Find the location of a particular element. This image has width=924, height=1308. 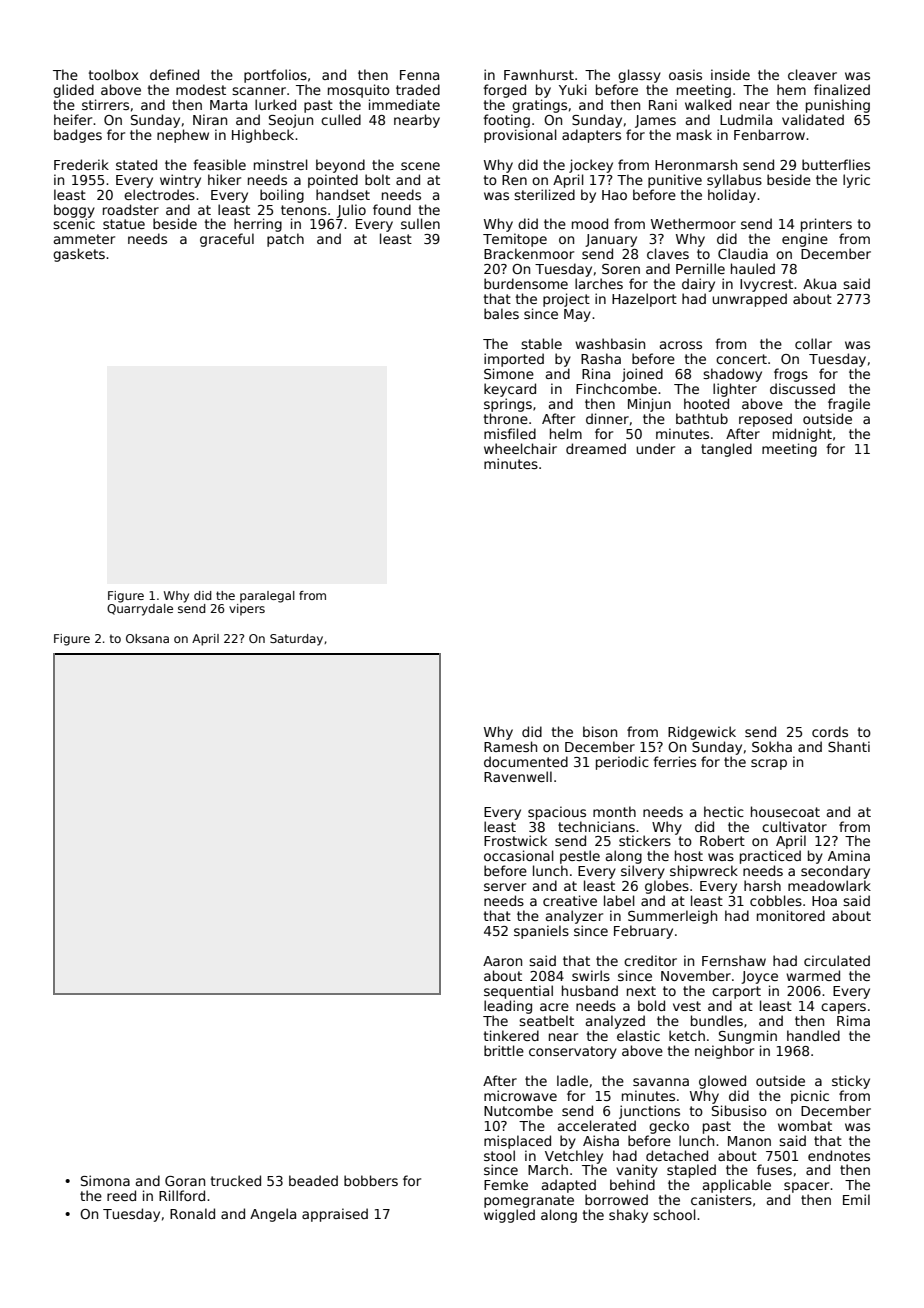

defined is located at coordinates (174, 74).
